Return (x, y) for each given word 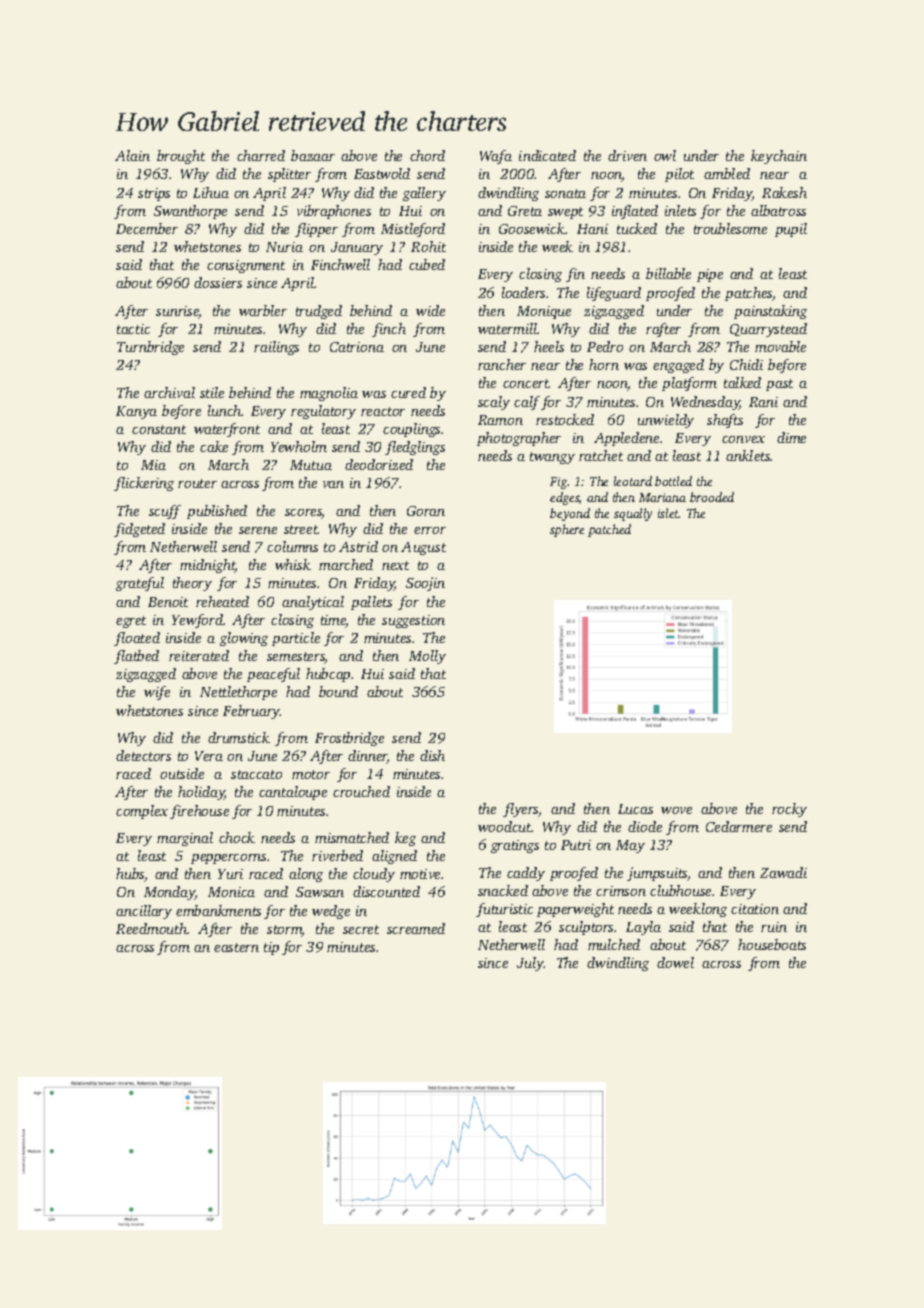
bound (338, 691)
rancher (502, 364)
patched (609, 530)
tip (271, 948)
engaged (678, 366)
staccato (256, 774)
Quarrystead (768, 330)
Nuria (284, 247)
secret (361, 929)
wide (430, 310)
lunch (225, 410)
